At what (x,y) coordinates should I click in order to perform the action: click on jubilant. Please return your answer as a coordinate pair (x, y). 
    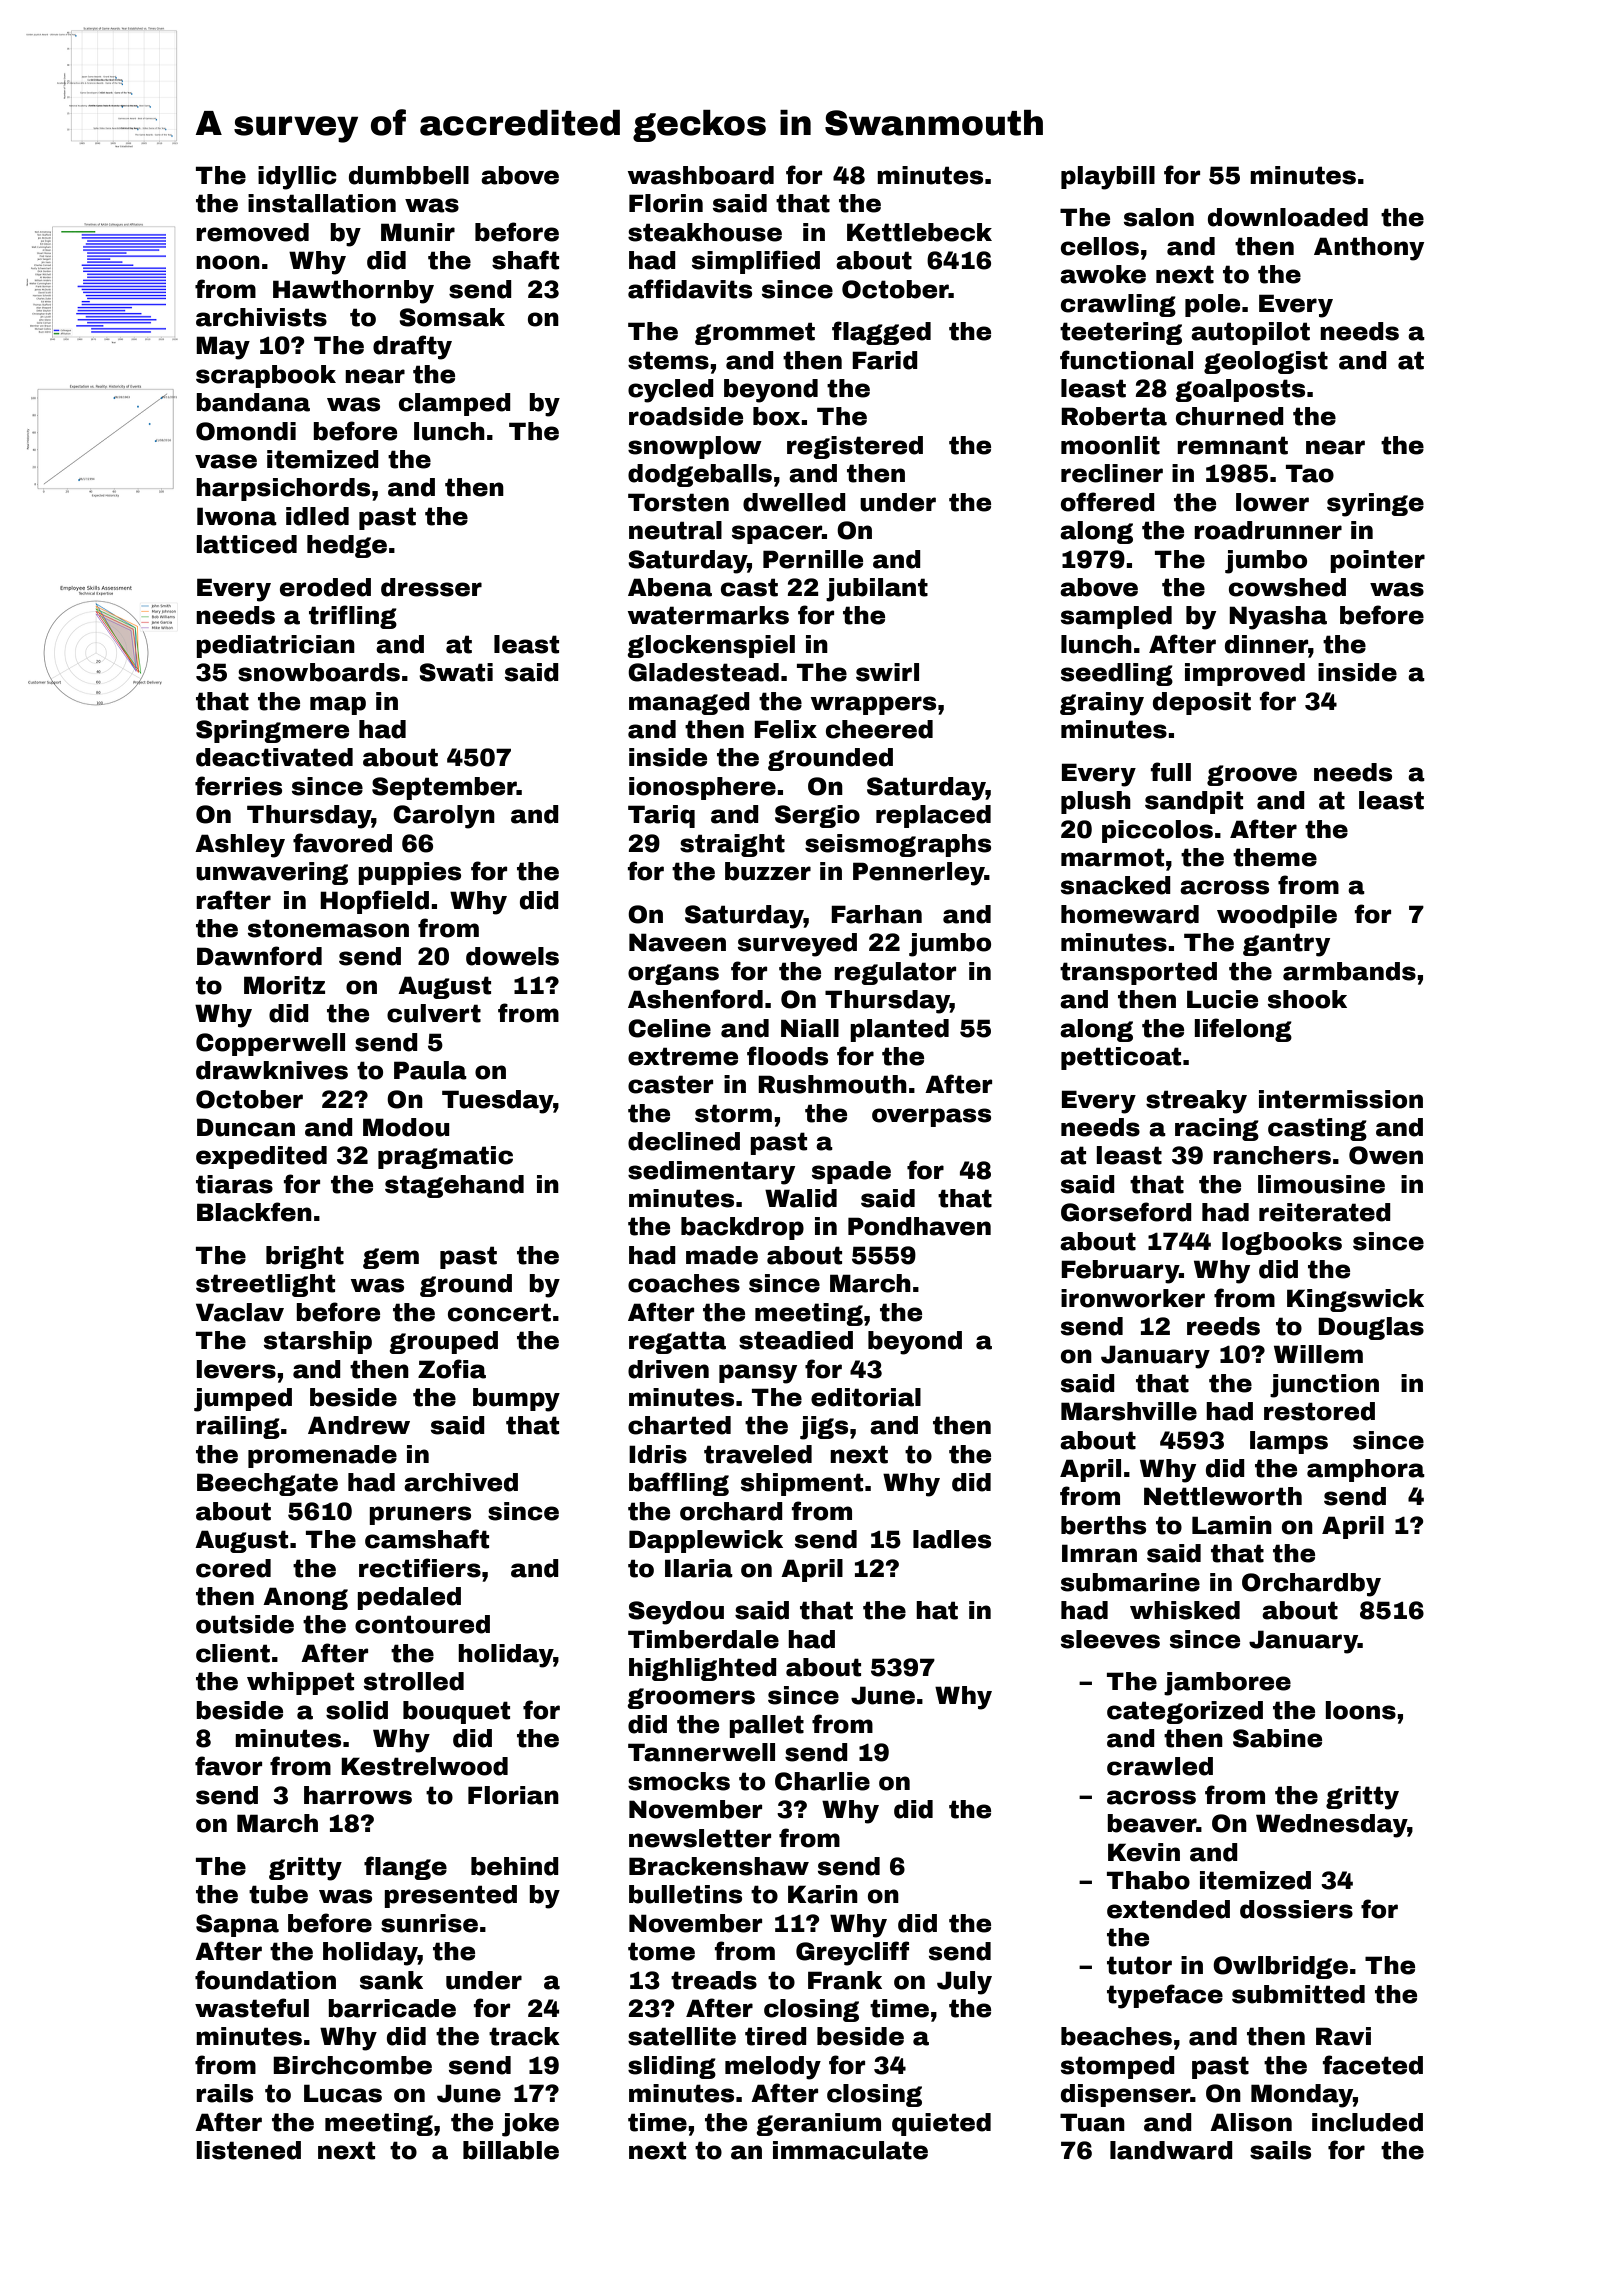
    Looking at the image, I should click on (877, 590).
